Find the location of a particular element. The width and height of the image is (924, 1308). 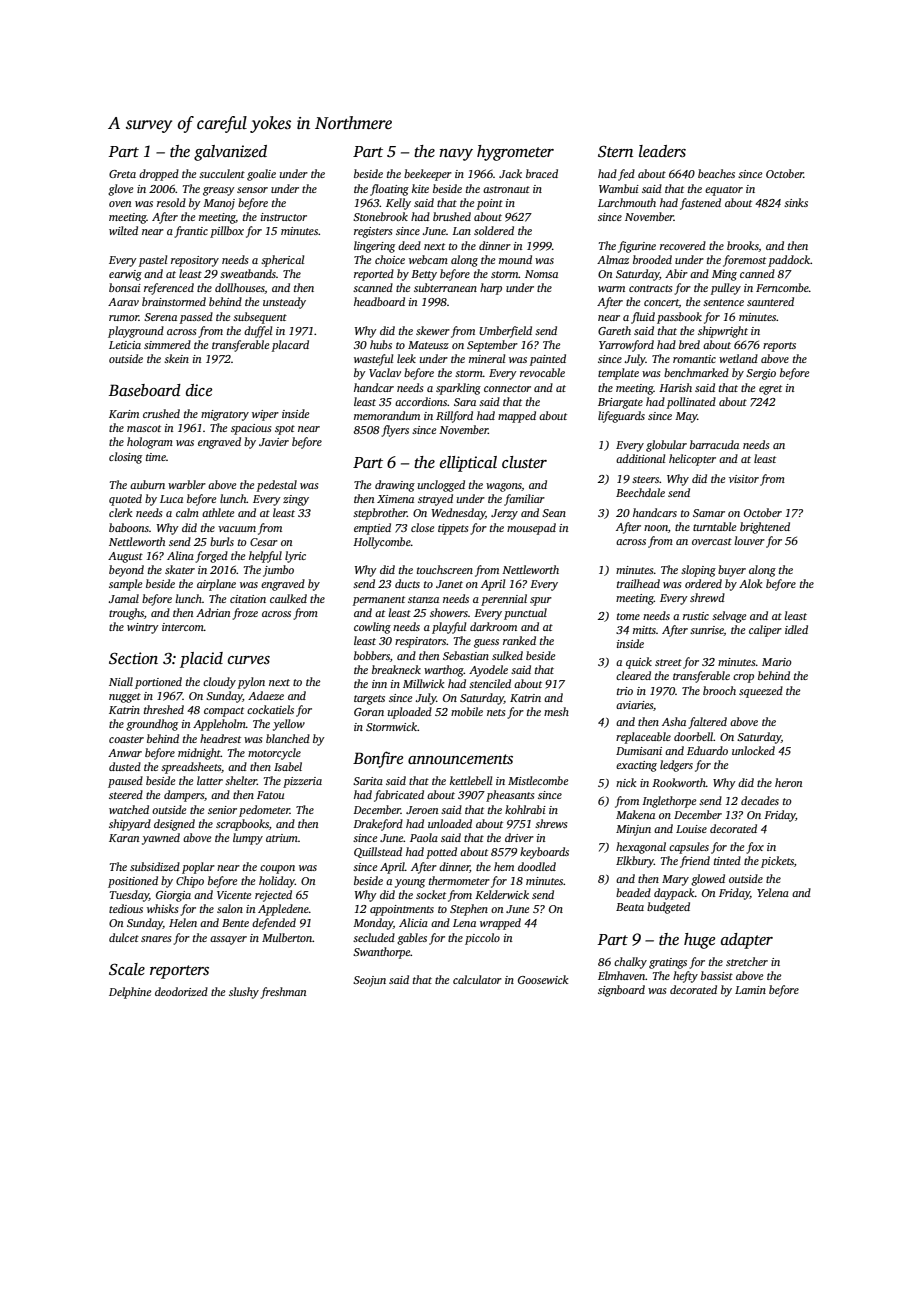

benchmarked is located at coordinates (696, 372).
